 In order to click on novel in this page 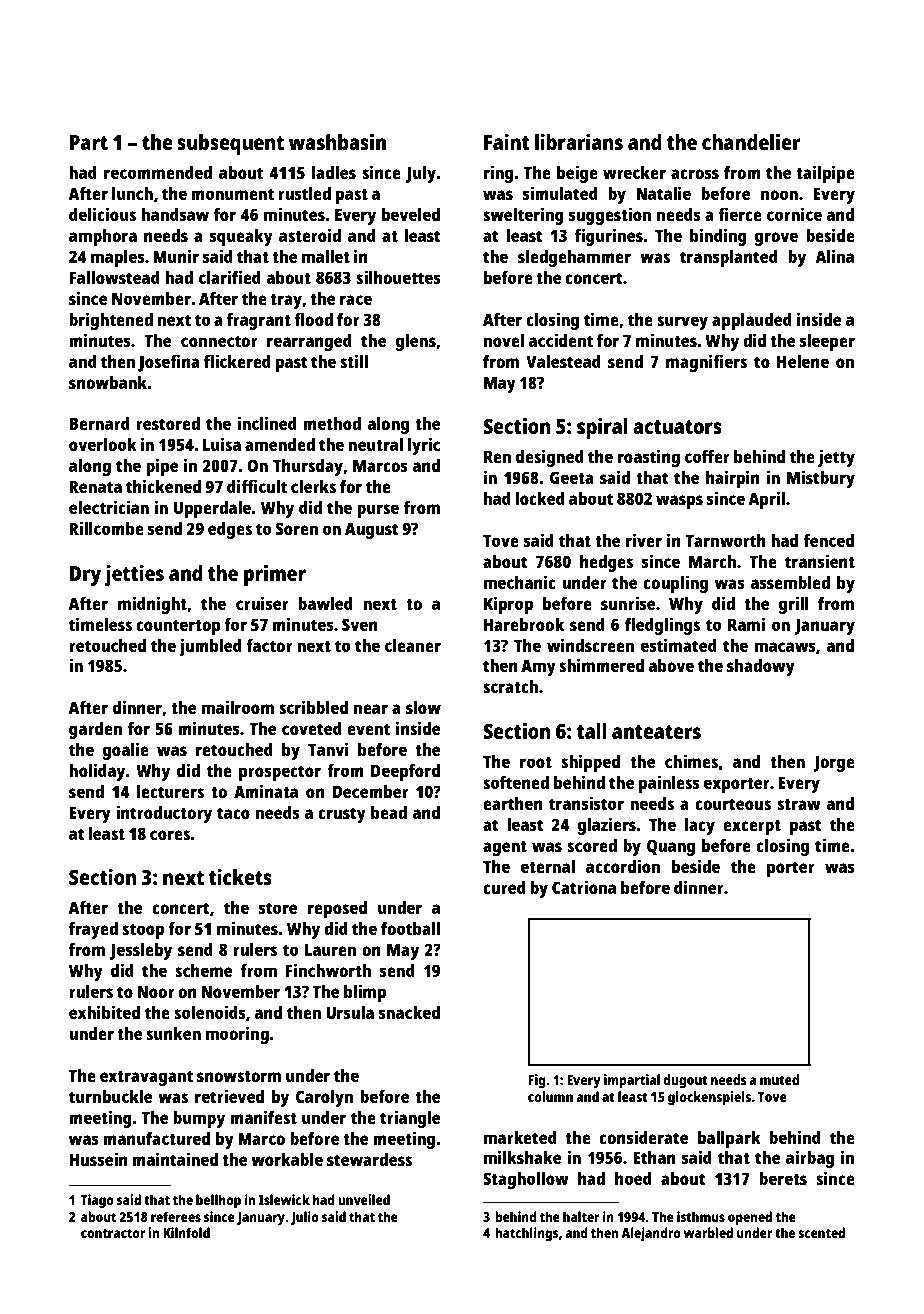, I will do `click(504, 340)`.
